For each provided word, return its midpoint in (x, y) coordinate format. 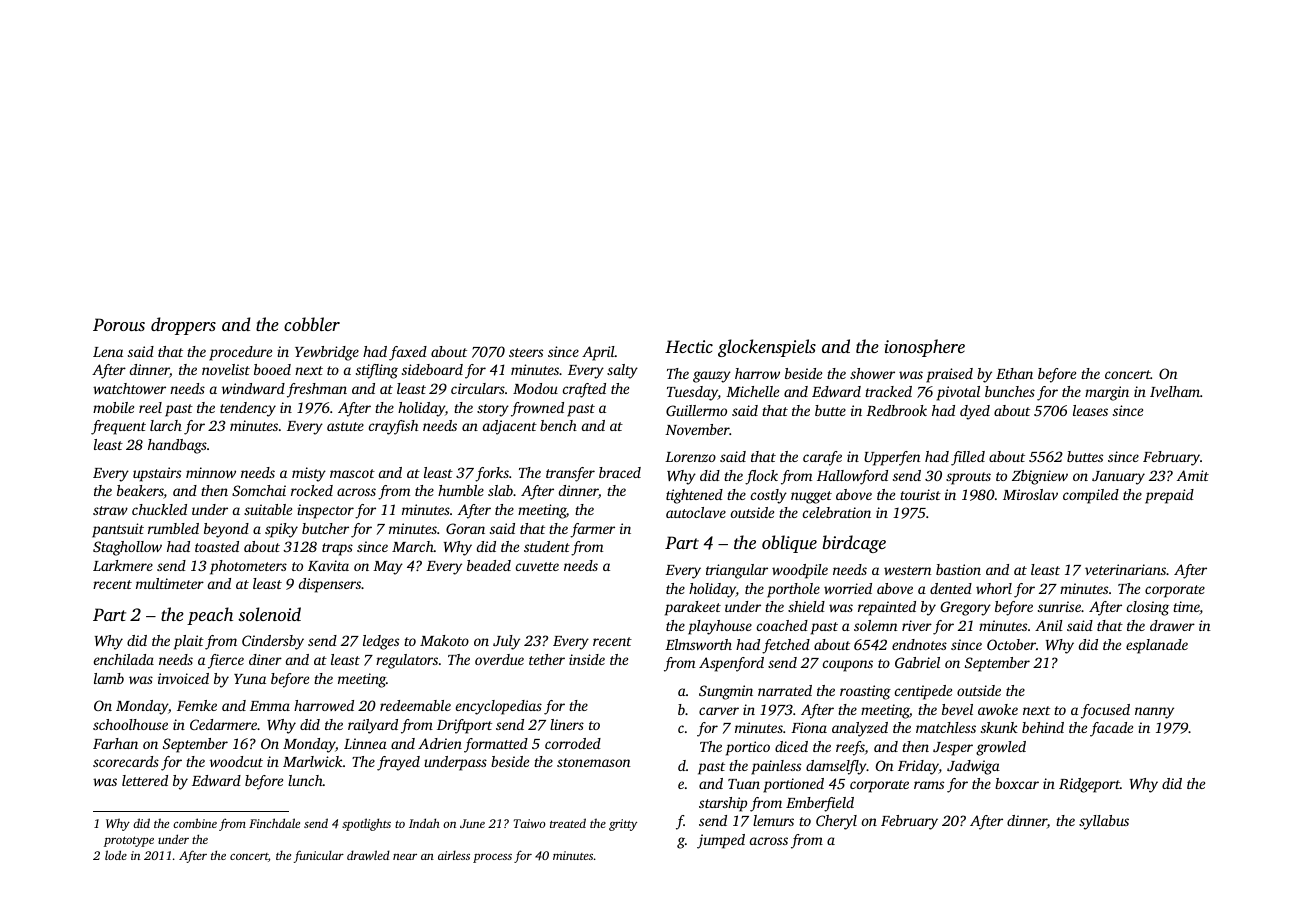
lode (116, 855)
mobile (113, 407)
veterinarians (1125, 569)
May (388, 568)
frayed (398, 763)
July (506, 642)
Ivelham (1175, 391)
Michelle (752, 391)
